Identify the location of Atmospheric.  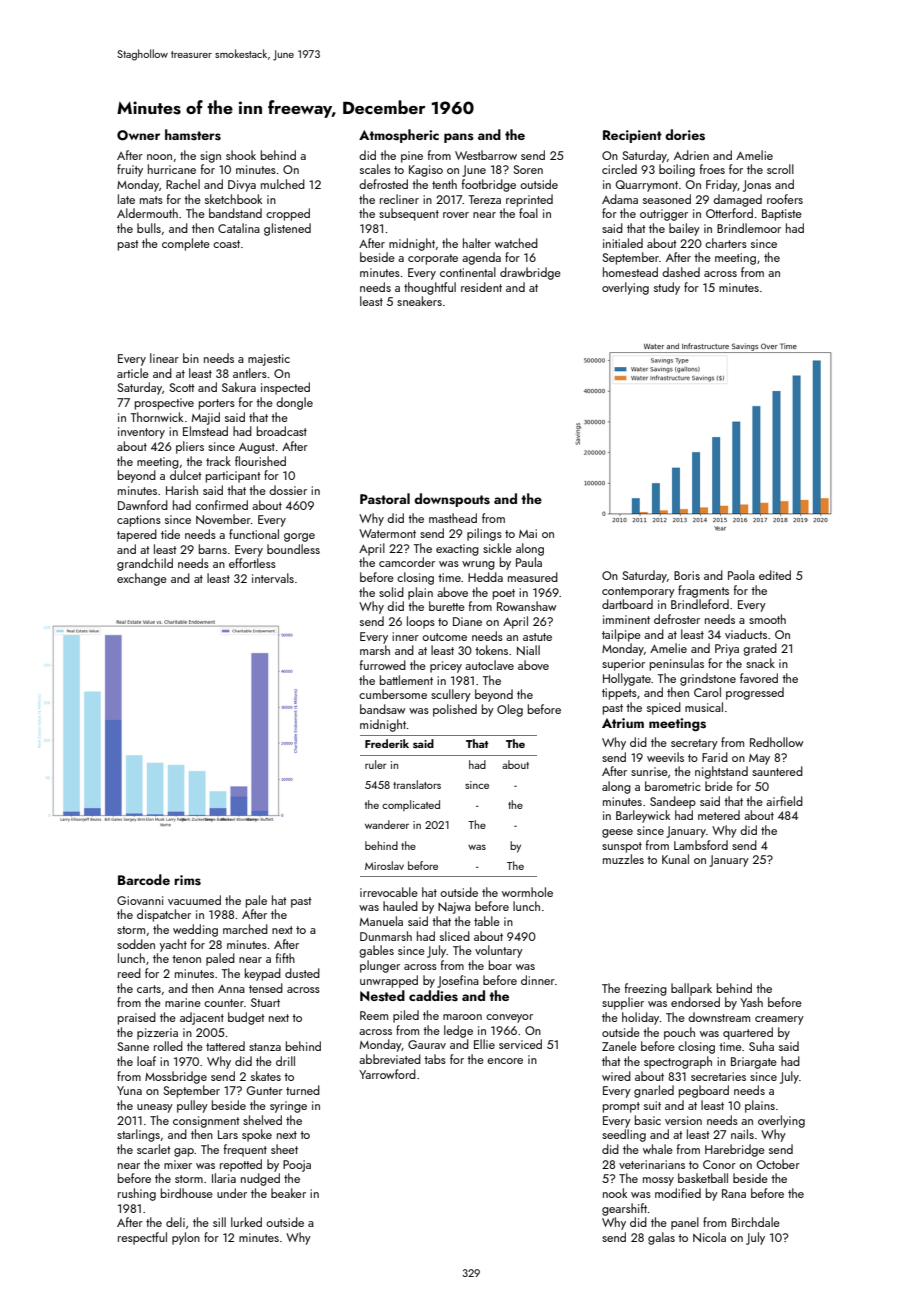
(399, 136).
